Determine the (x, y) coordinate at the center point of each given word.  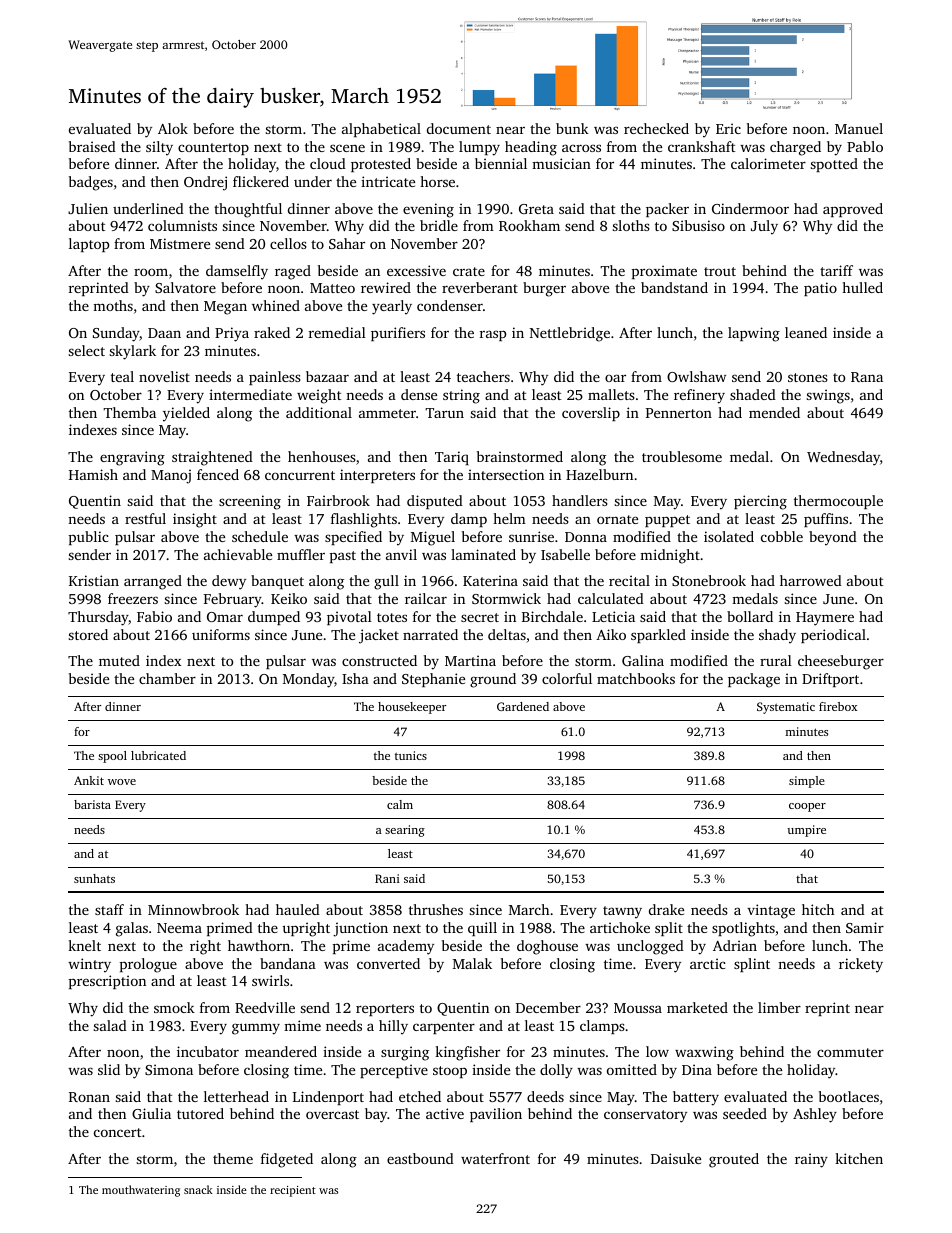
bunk (572, 128)
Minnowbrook (193, 909)
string (461, 396)
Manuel (859, 128)
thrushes (436, 909)
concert (118, 1132)
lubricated (158, 755)
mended (774, 412)
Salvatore (185, 287)
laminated (483, 554)
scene (347, 148)
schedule (260, 536)
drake (666, 909)
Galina (643, 660)
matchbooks (636, 678)
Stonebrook (709, 580)
